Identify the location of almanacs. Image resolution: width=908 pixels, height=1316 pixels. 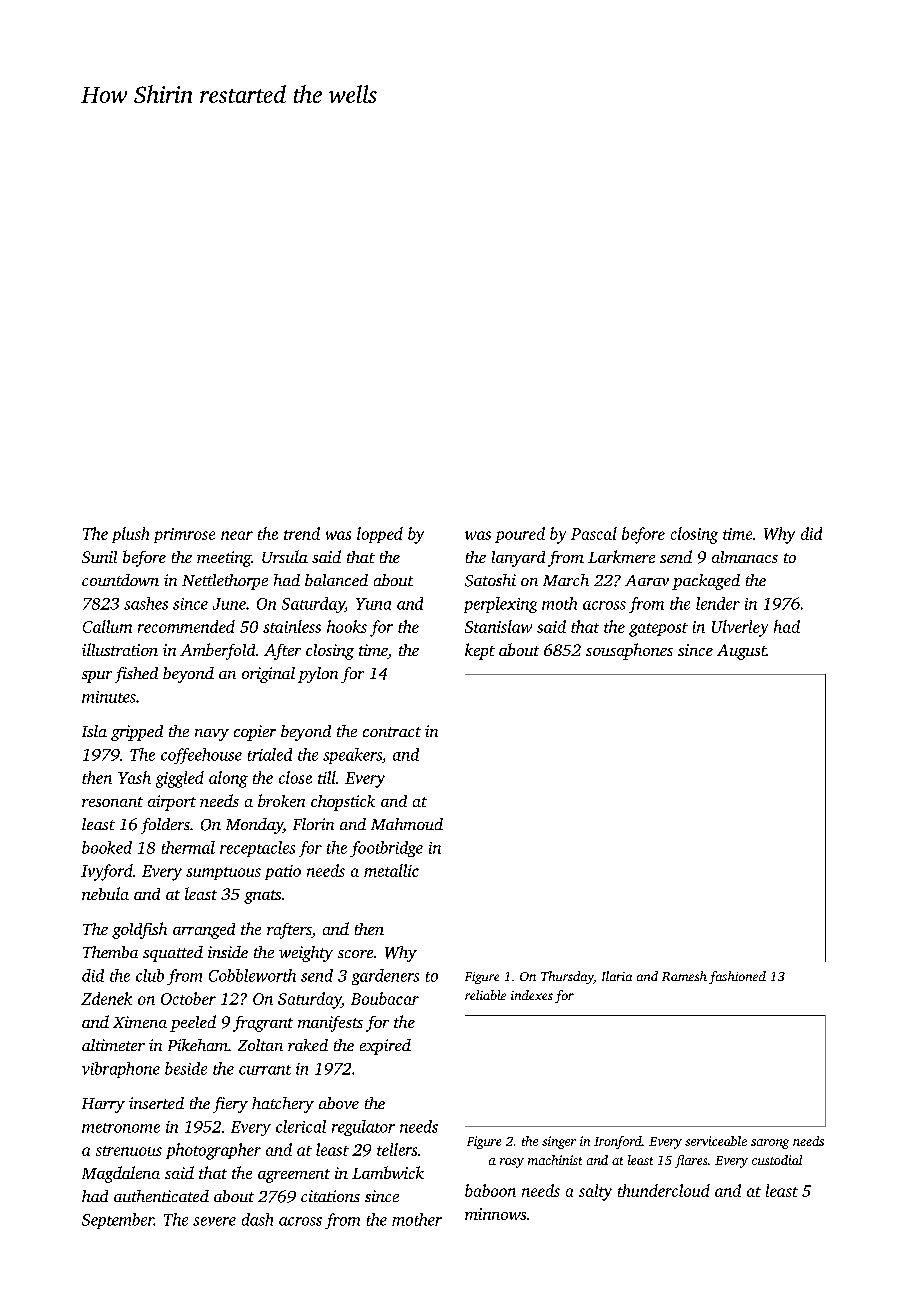
(745, 557).
